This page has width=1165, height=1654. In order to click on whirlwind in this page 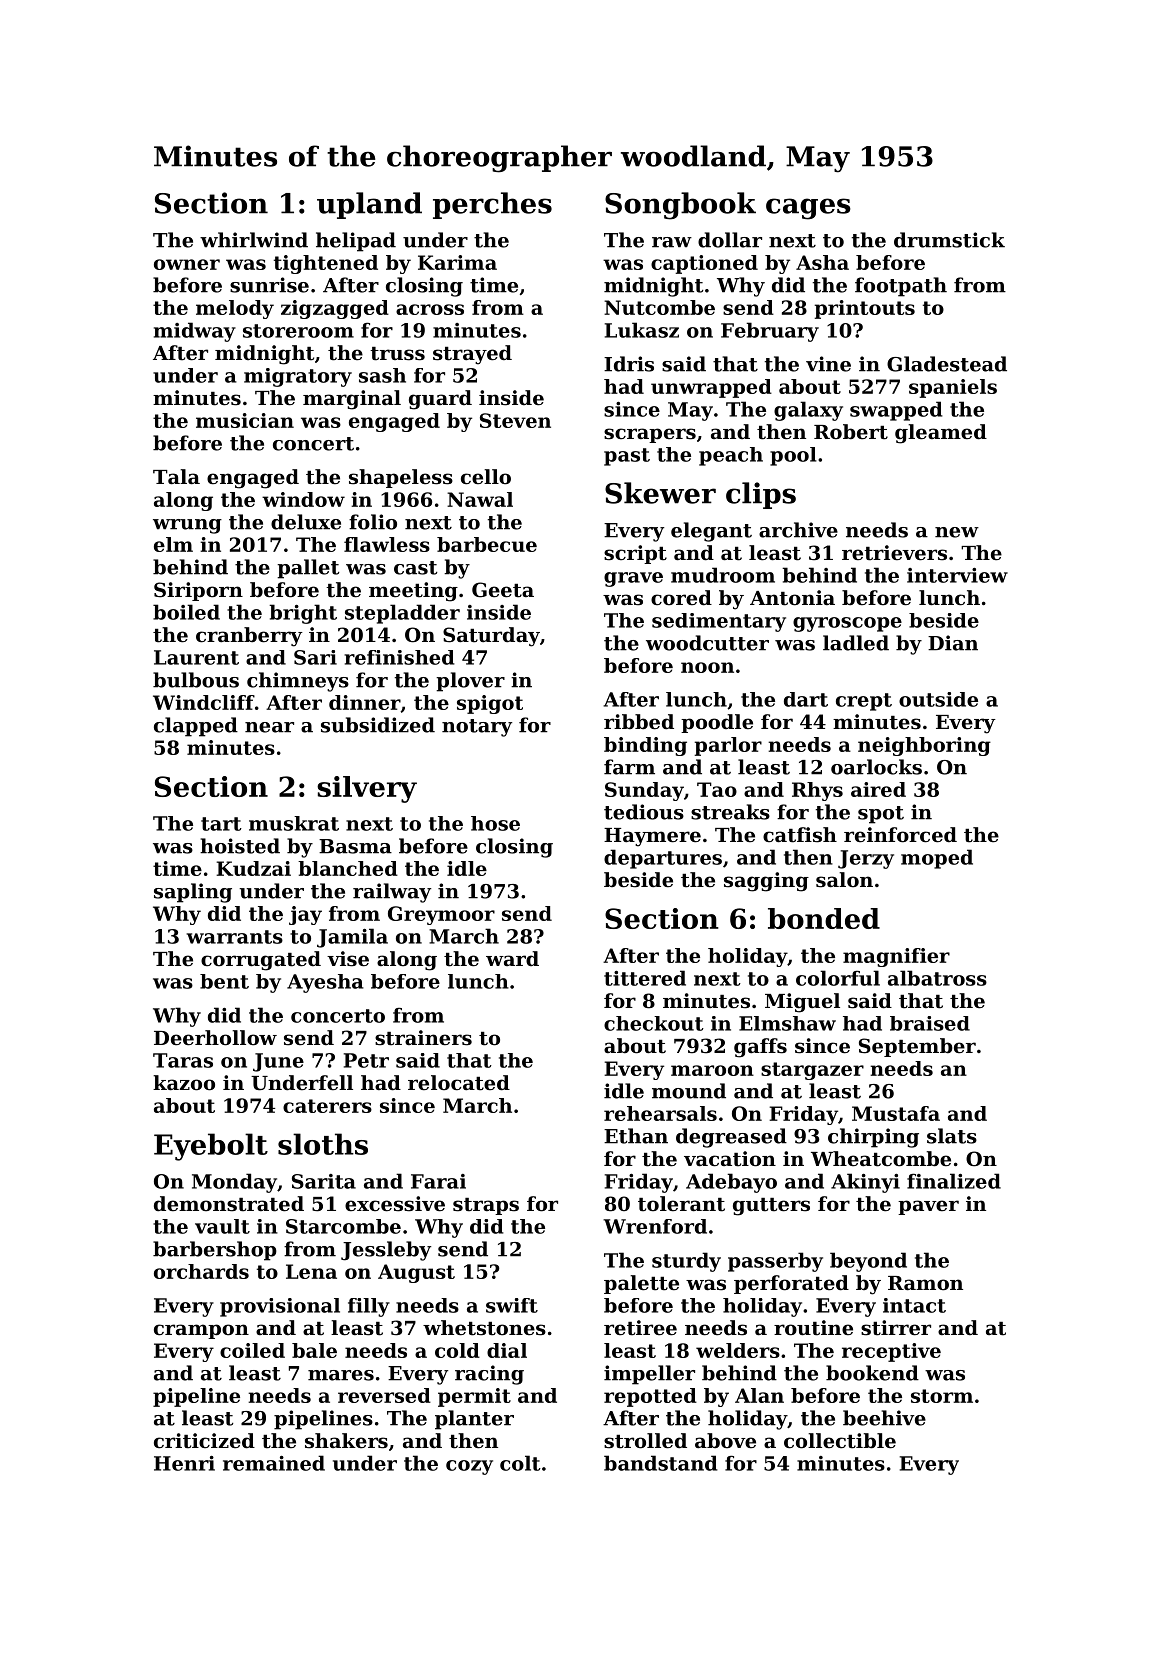, I will do `click(254, 240)`.
